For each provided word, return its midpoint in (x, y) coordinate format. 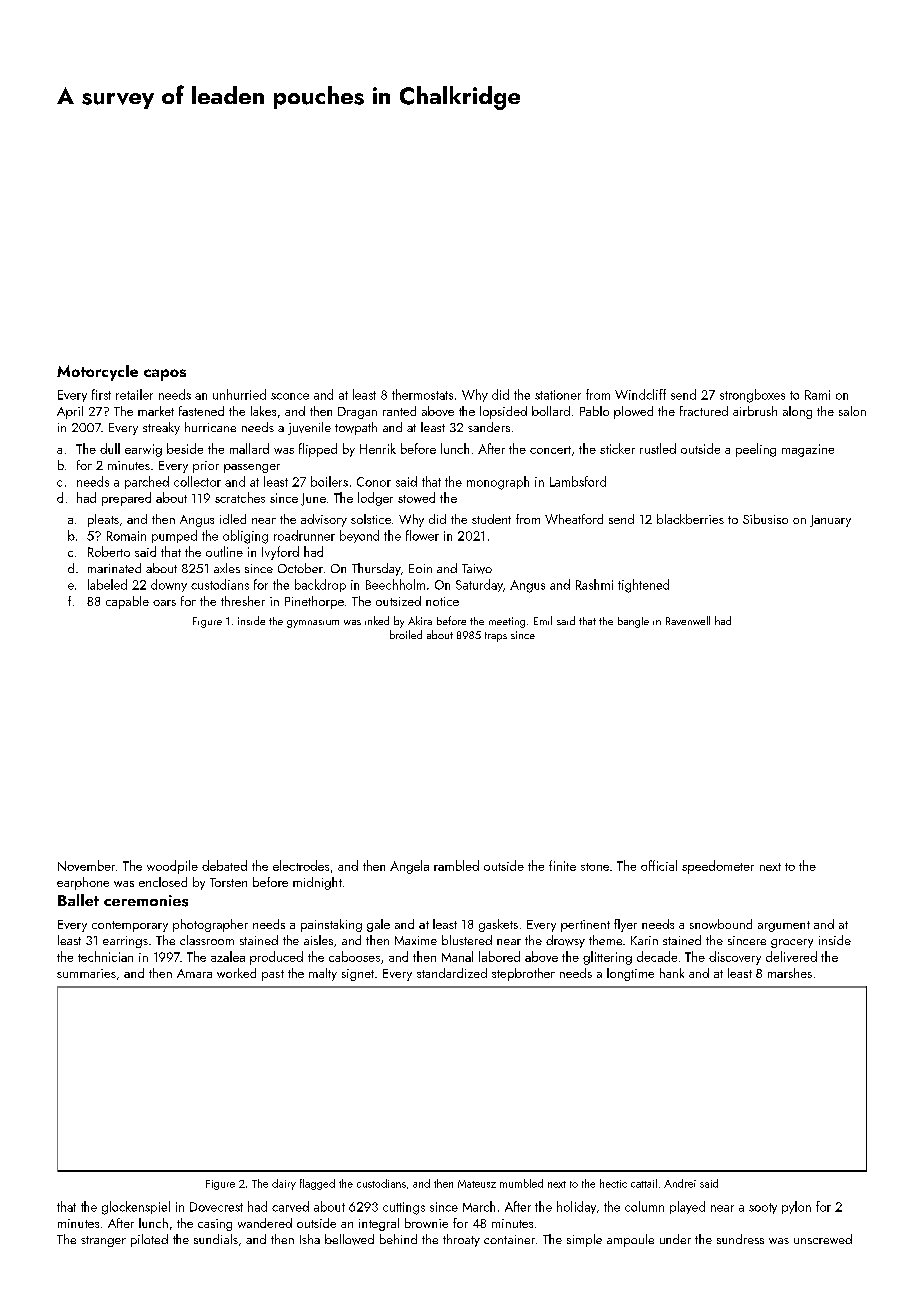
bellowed (349, 1239)
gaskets (498, 925)
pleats (103, 520)
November (86, 865)
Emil (543, 620)
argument (784, 926)
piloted (149, 1240)
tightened (643, 586)
